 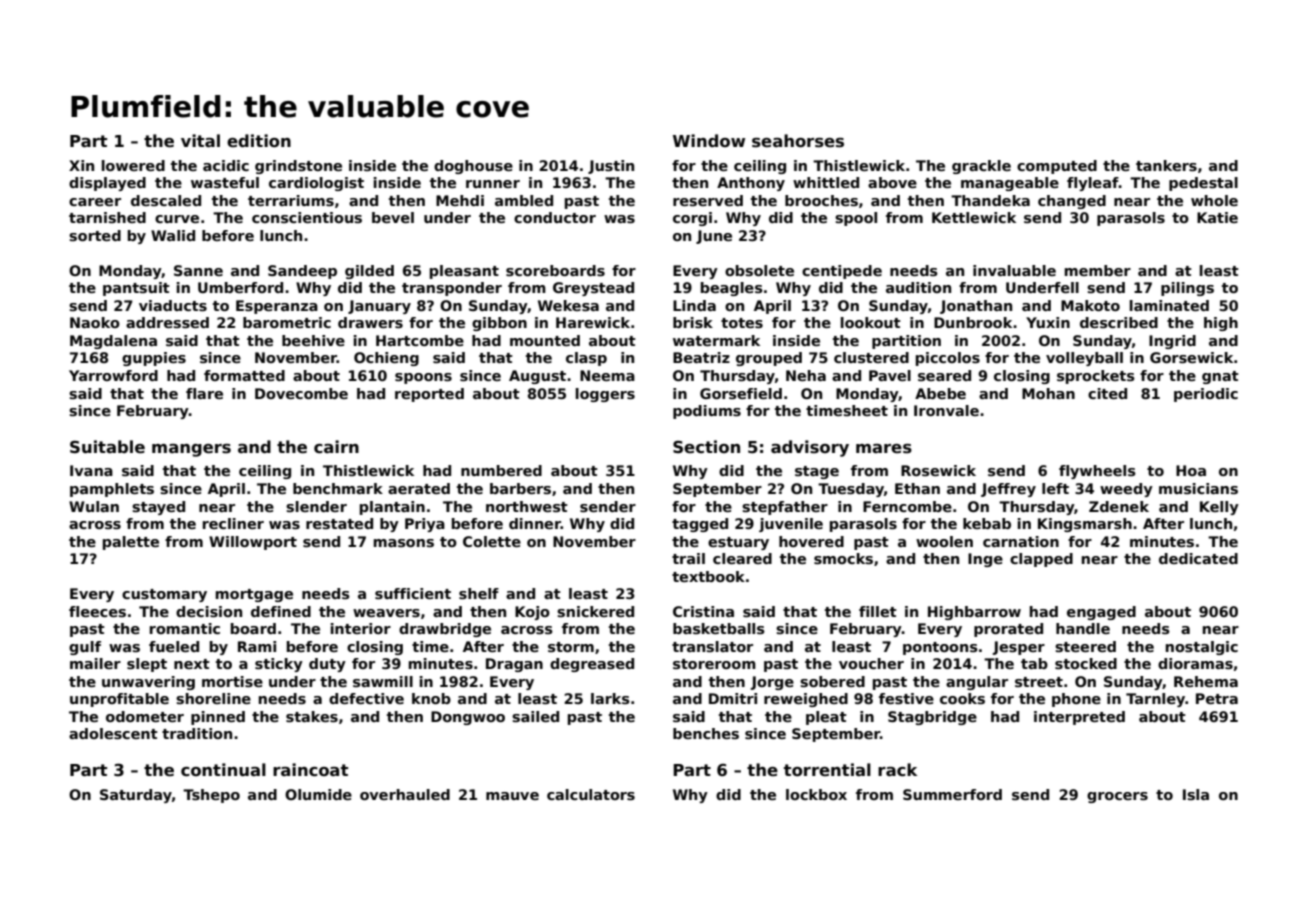 What do you see at coordinates (1187, 289) in the document?
I see `pilings` at bounding box center [1187, 289].
